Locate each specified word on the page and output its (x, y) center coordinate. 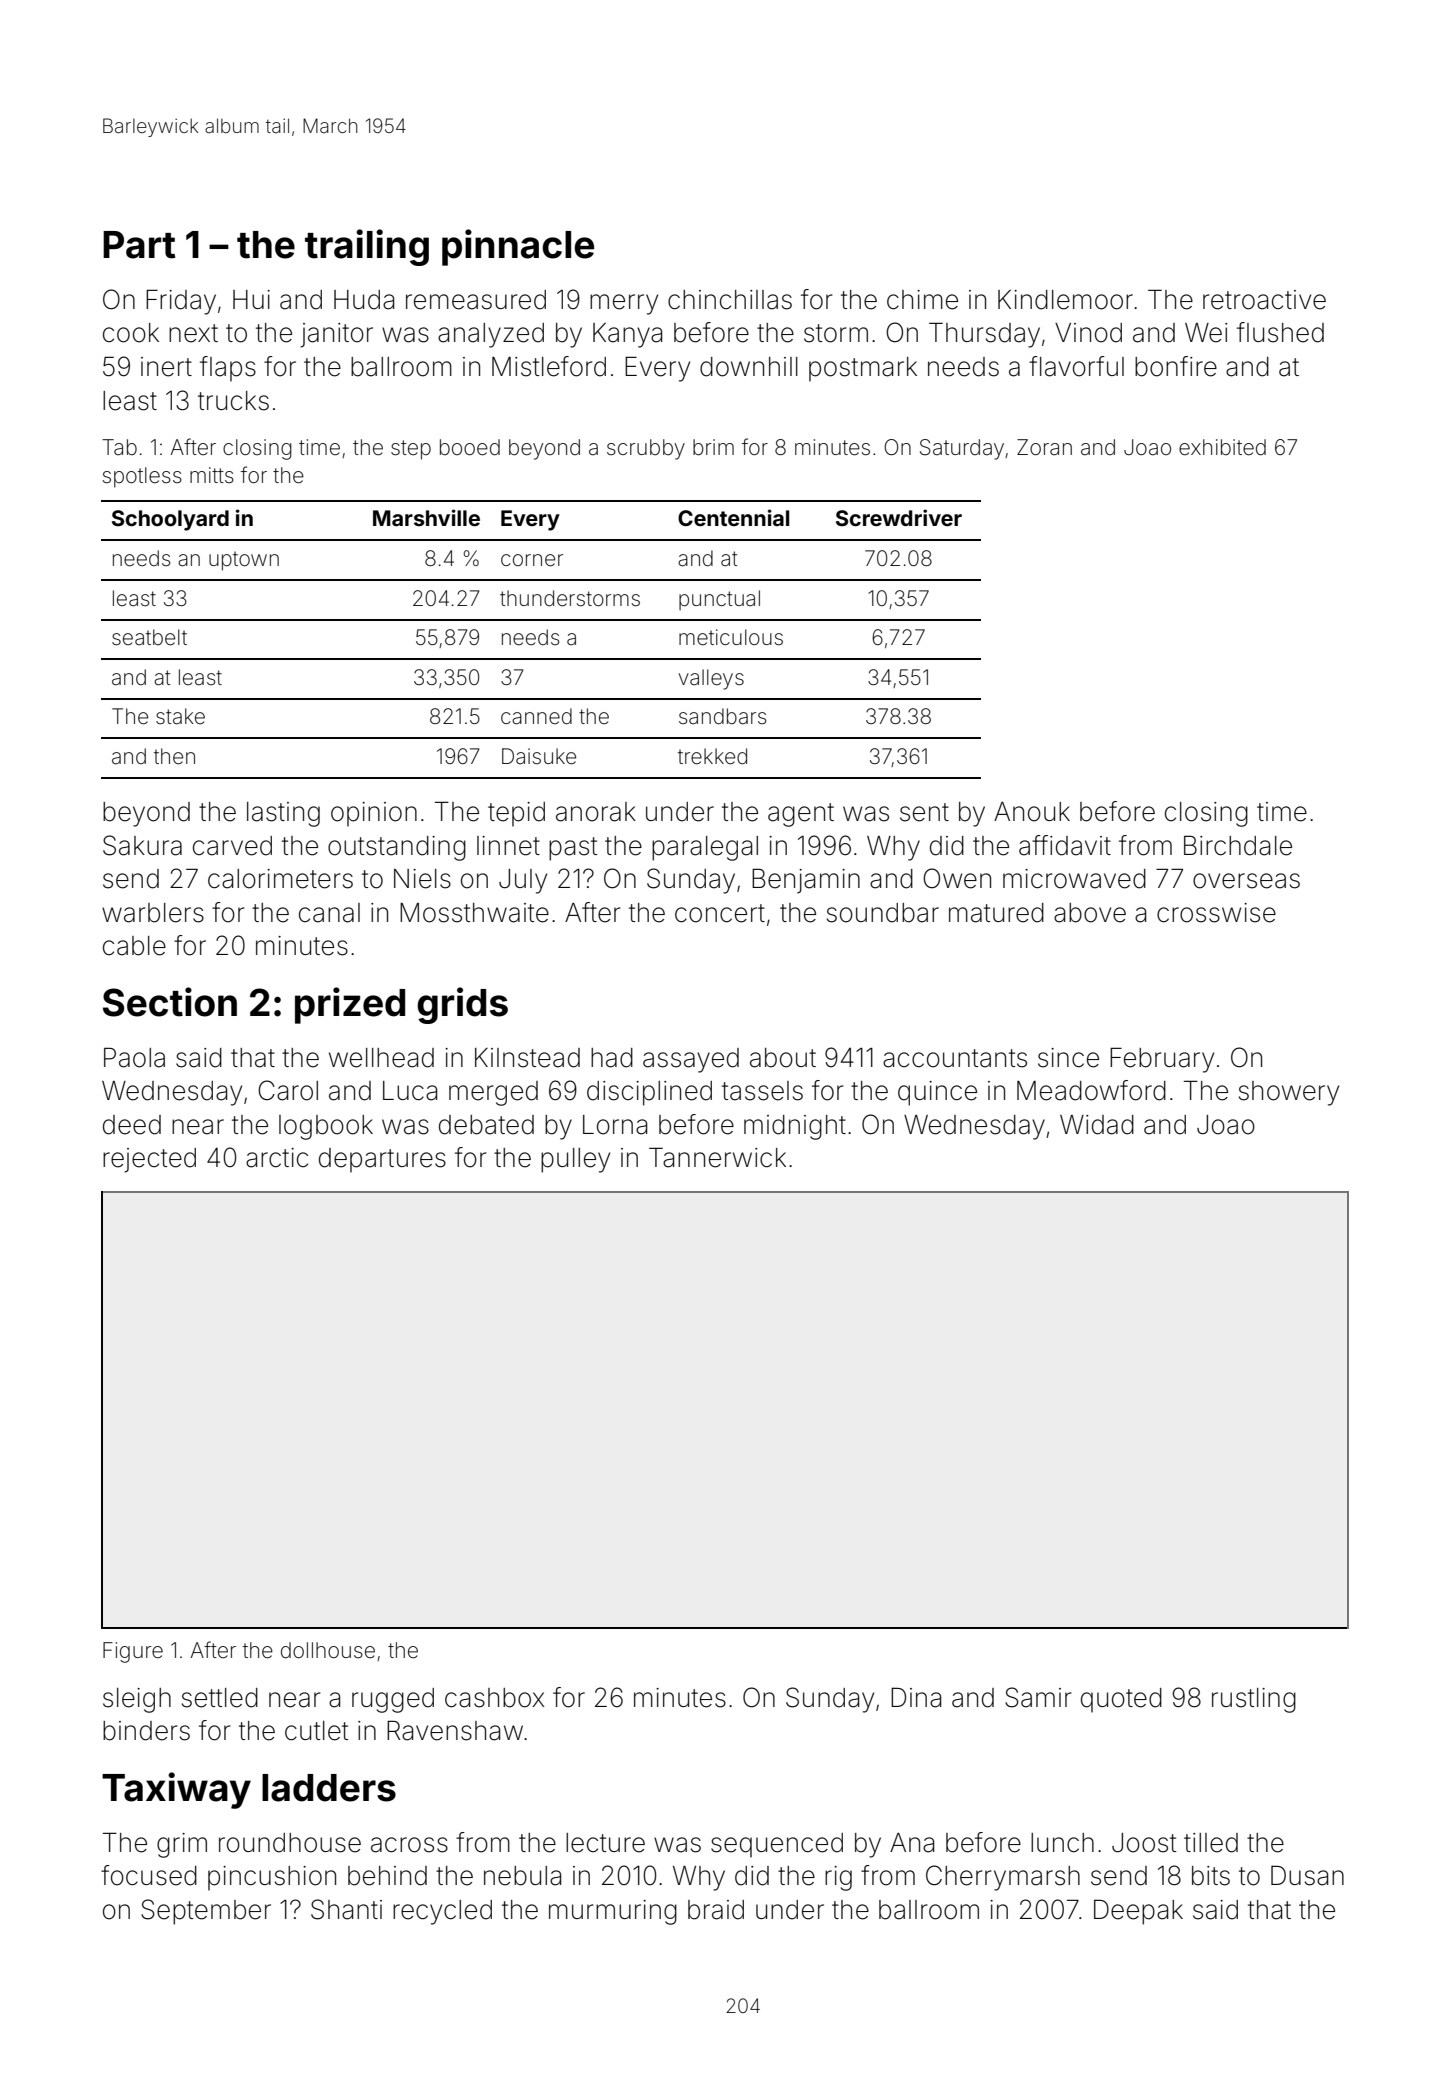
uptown (244, 561)
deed (132, 1125)
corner (532, 560)
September (206, 1912)
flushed (1280, 332)
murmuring (613, 1912)
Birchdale (1238, 846)
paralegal (705, 848)
